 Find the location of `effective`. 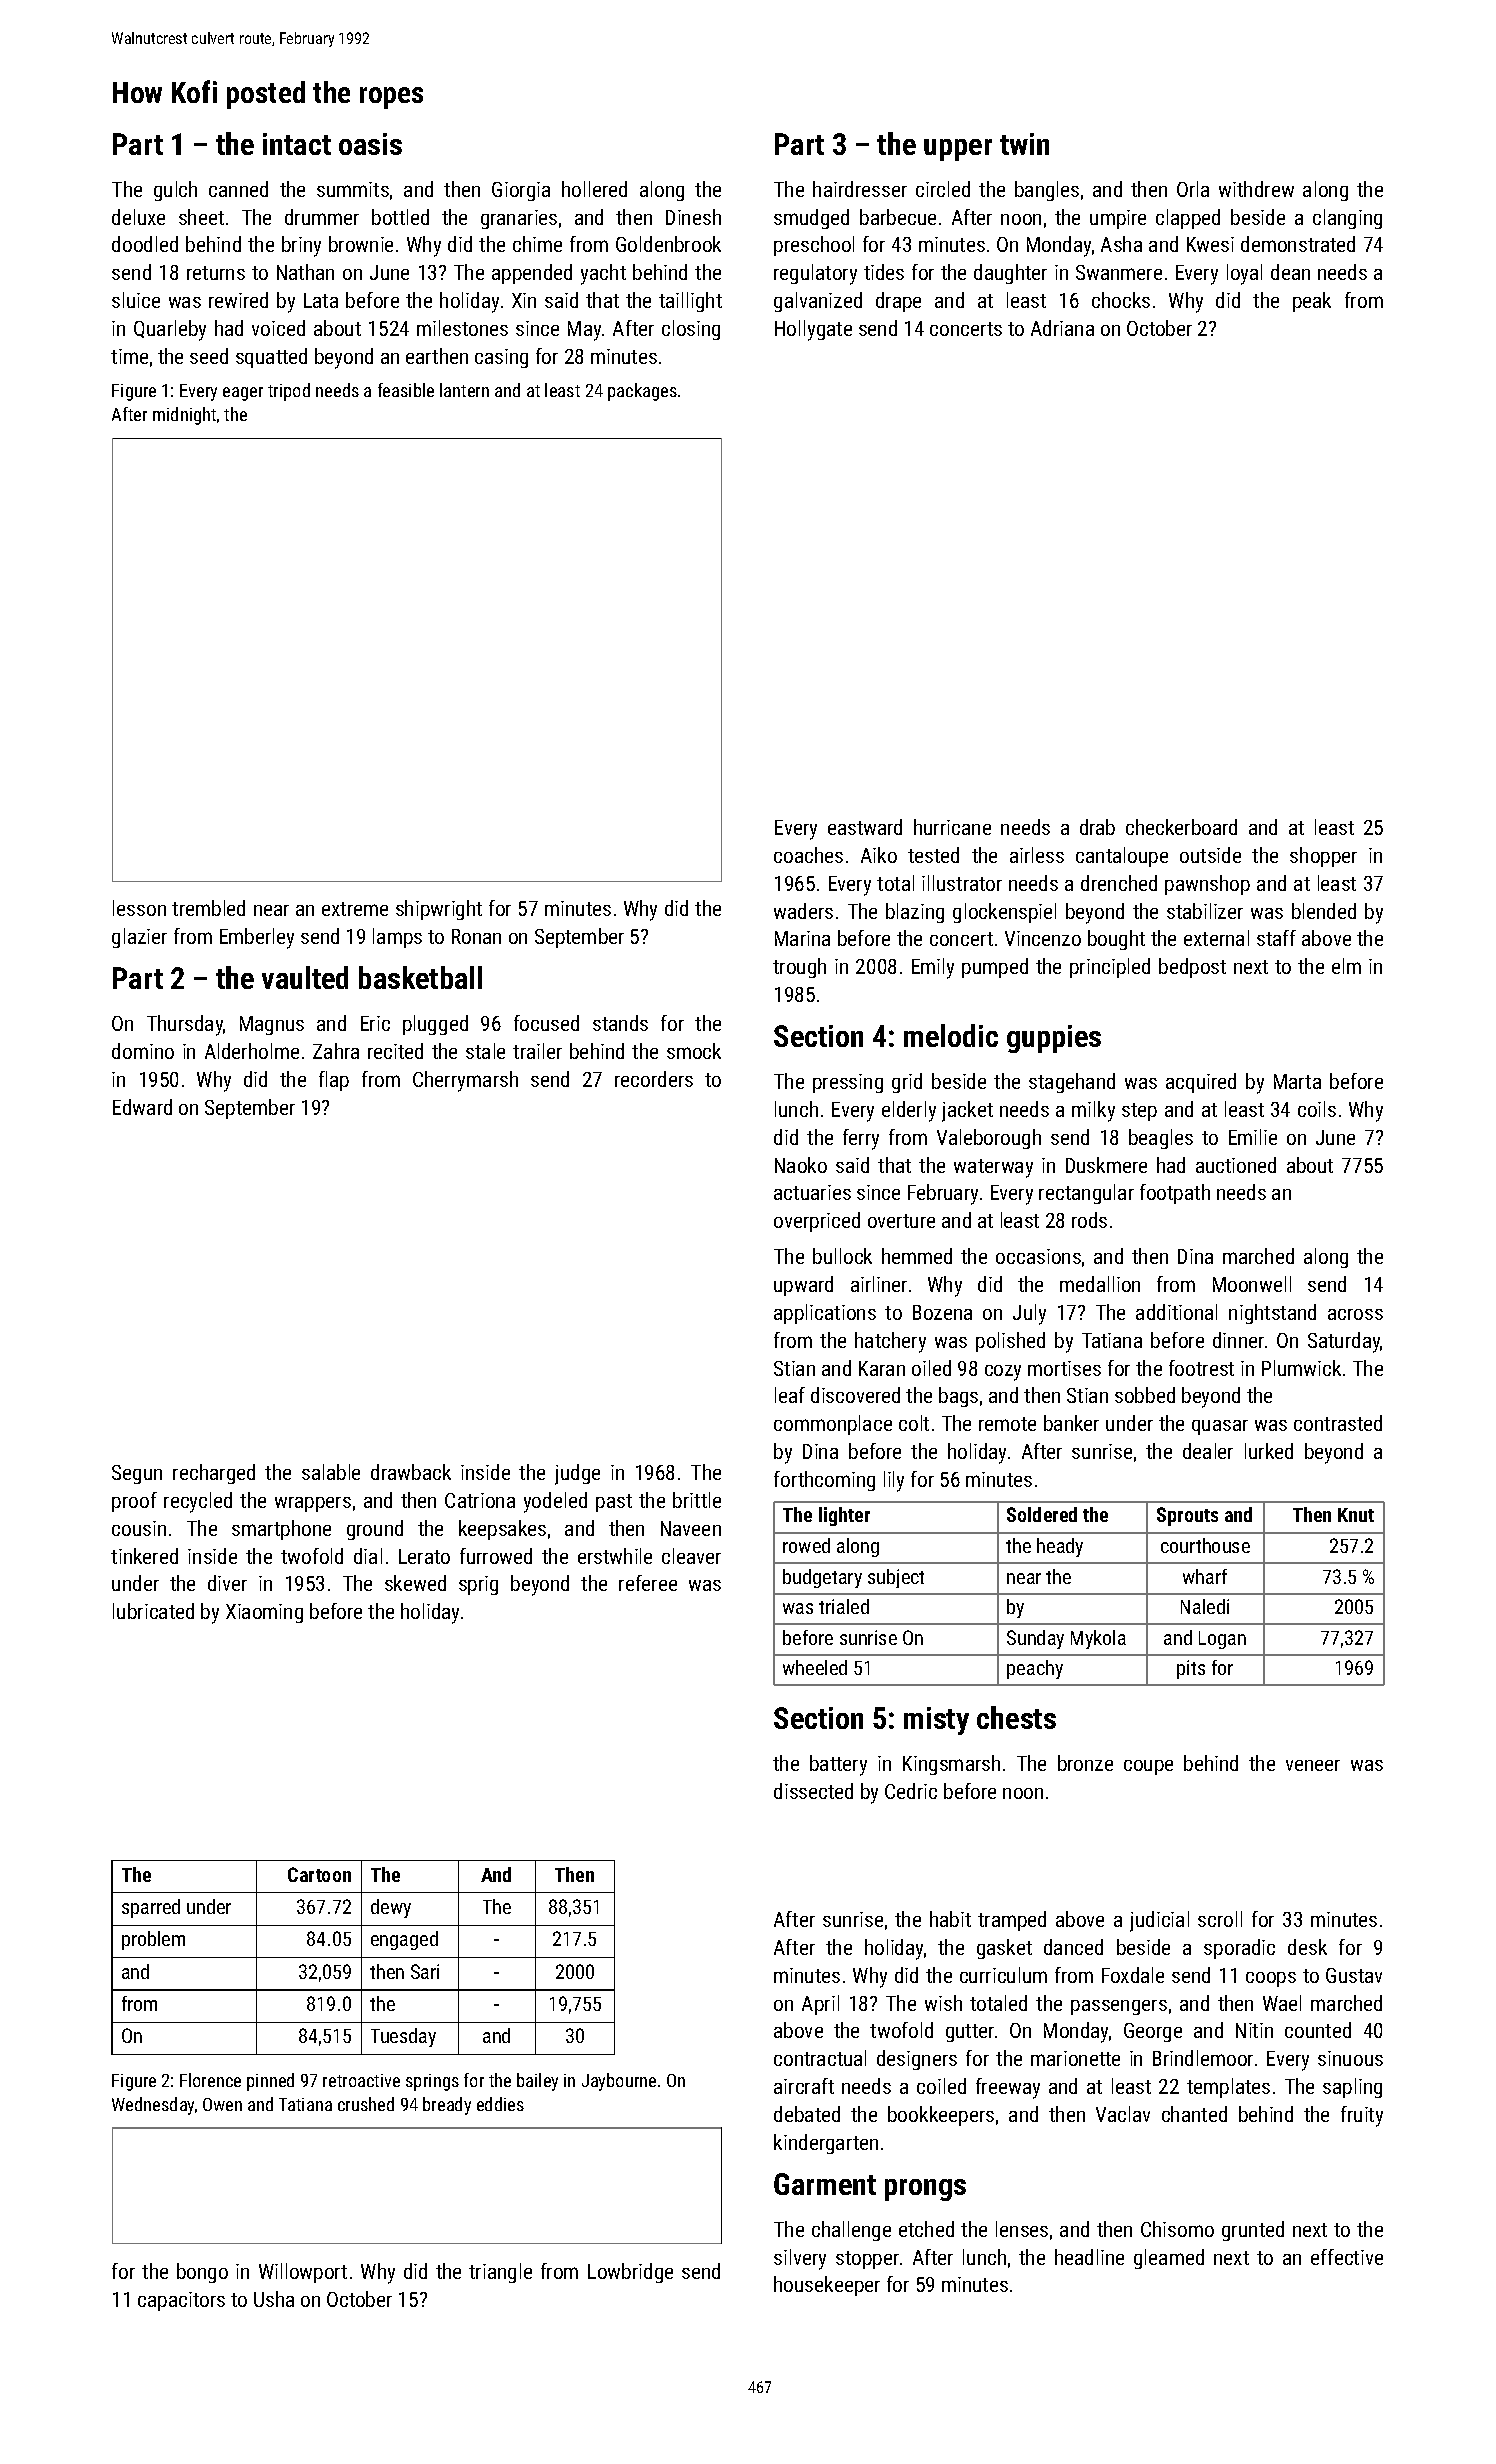

effective is located at coordinates (1347, 2257).
